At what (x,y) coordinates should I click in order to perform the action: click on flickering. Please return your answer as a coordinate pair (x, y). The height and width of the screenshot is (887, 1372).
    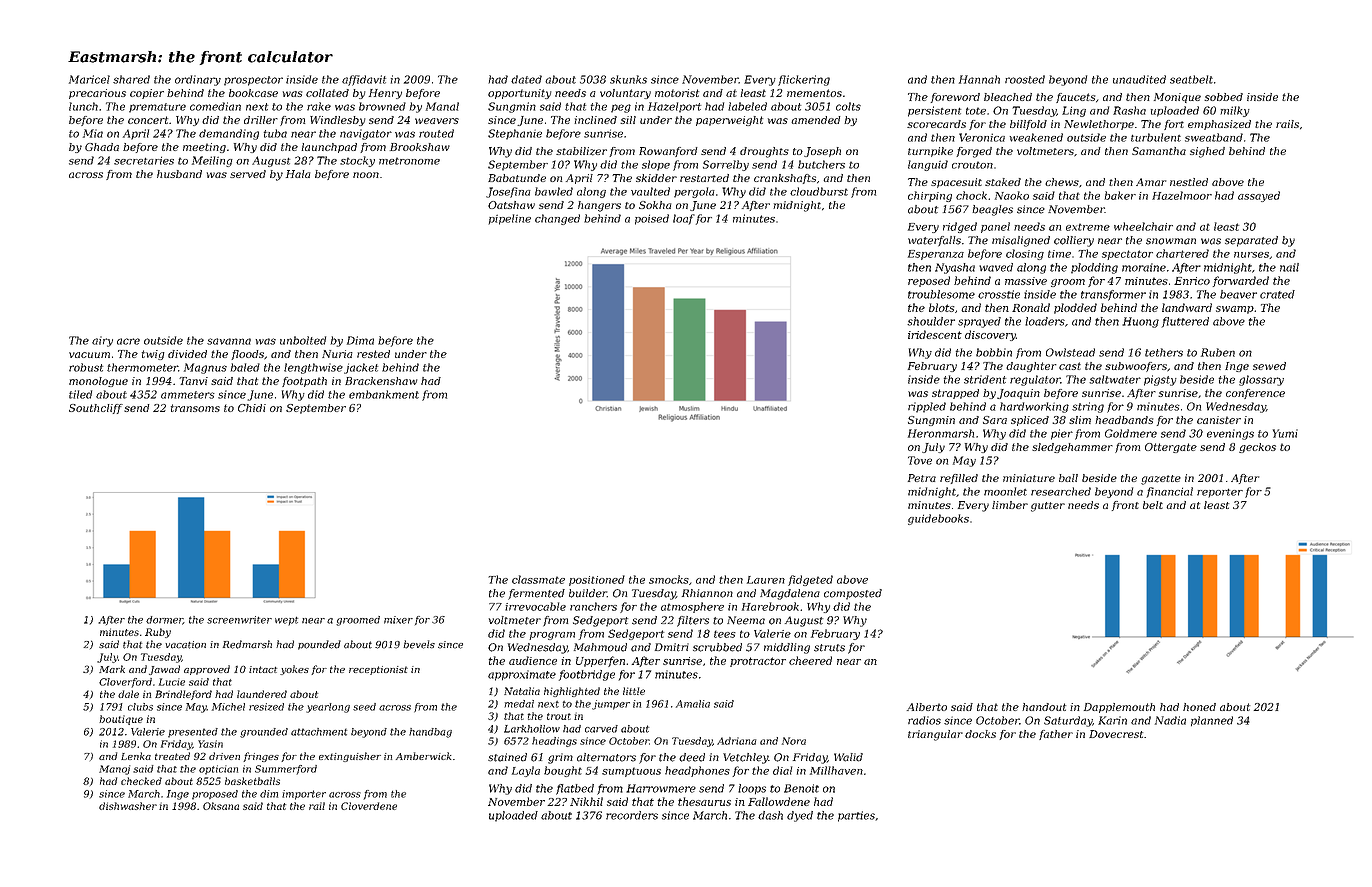
    Looking at the image, I should click on (804, 80).
